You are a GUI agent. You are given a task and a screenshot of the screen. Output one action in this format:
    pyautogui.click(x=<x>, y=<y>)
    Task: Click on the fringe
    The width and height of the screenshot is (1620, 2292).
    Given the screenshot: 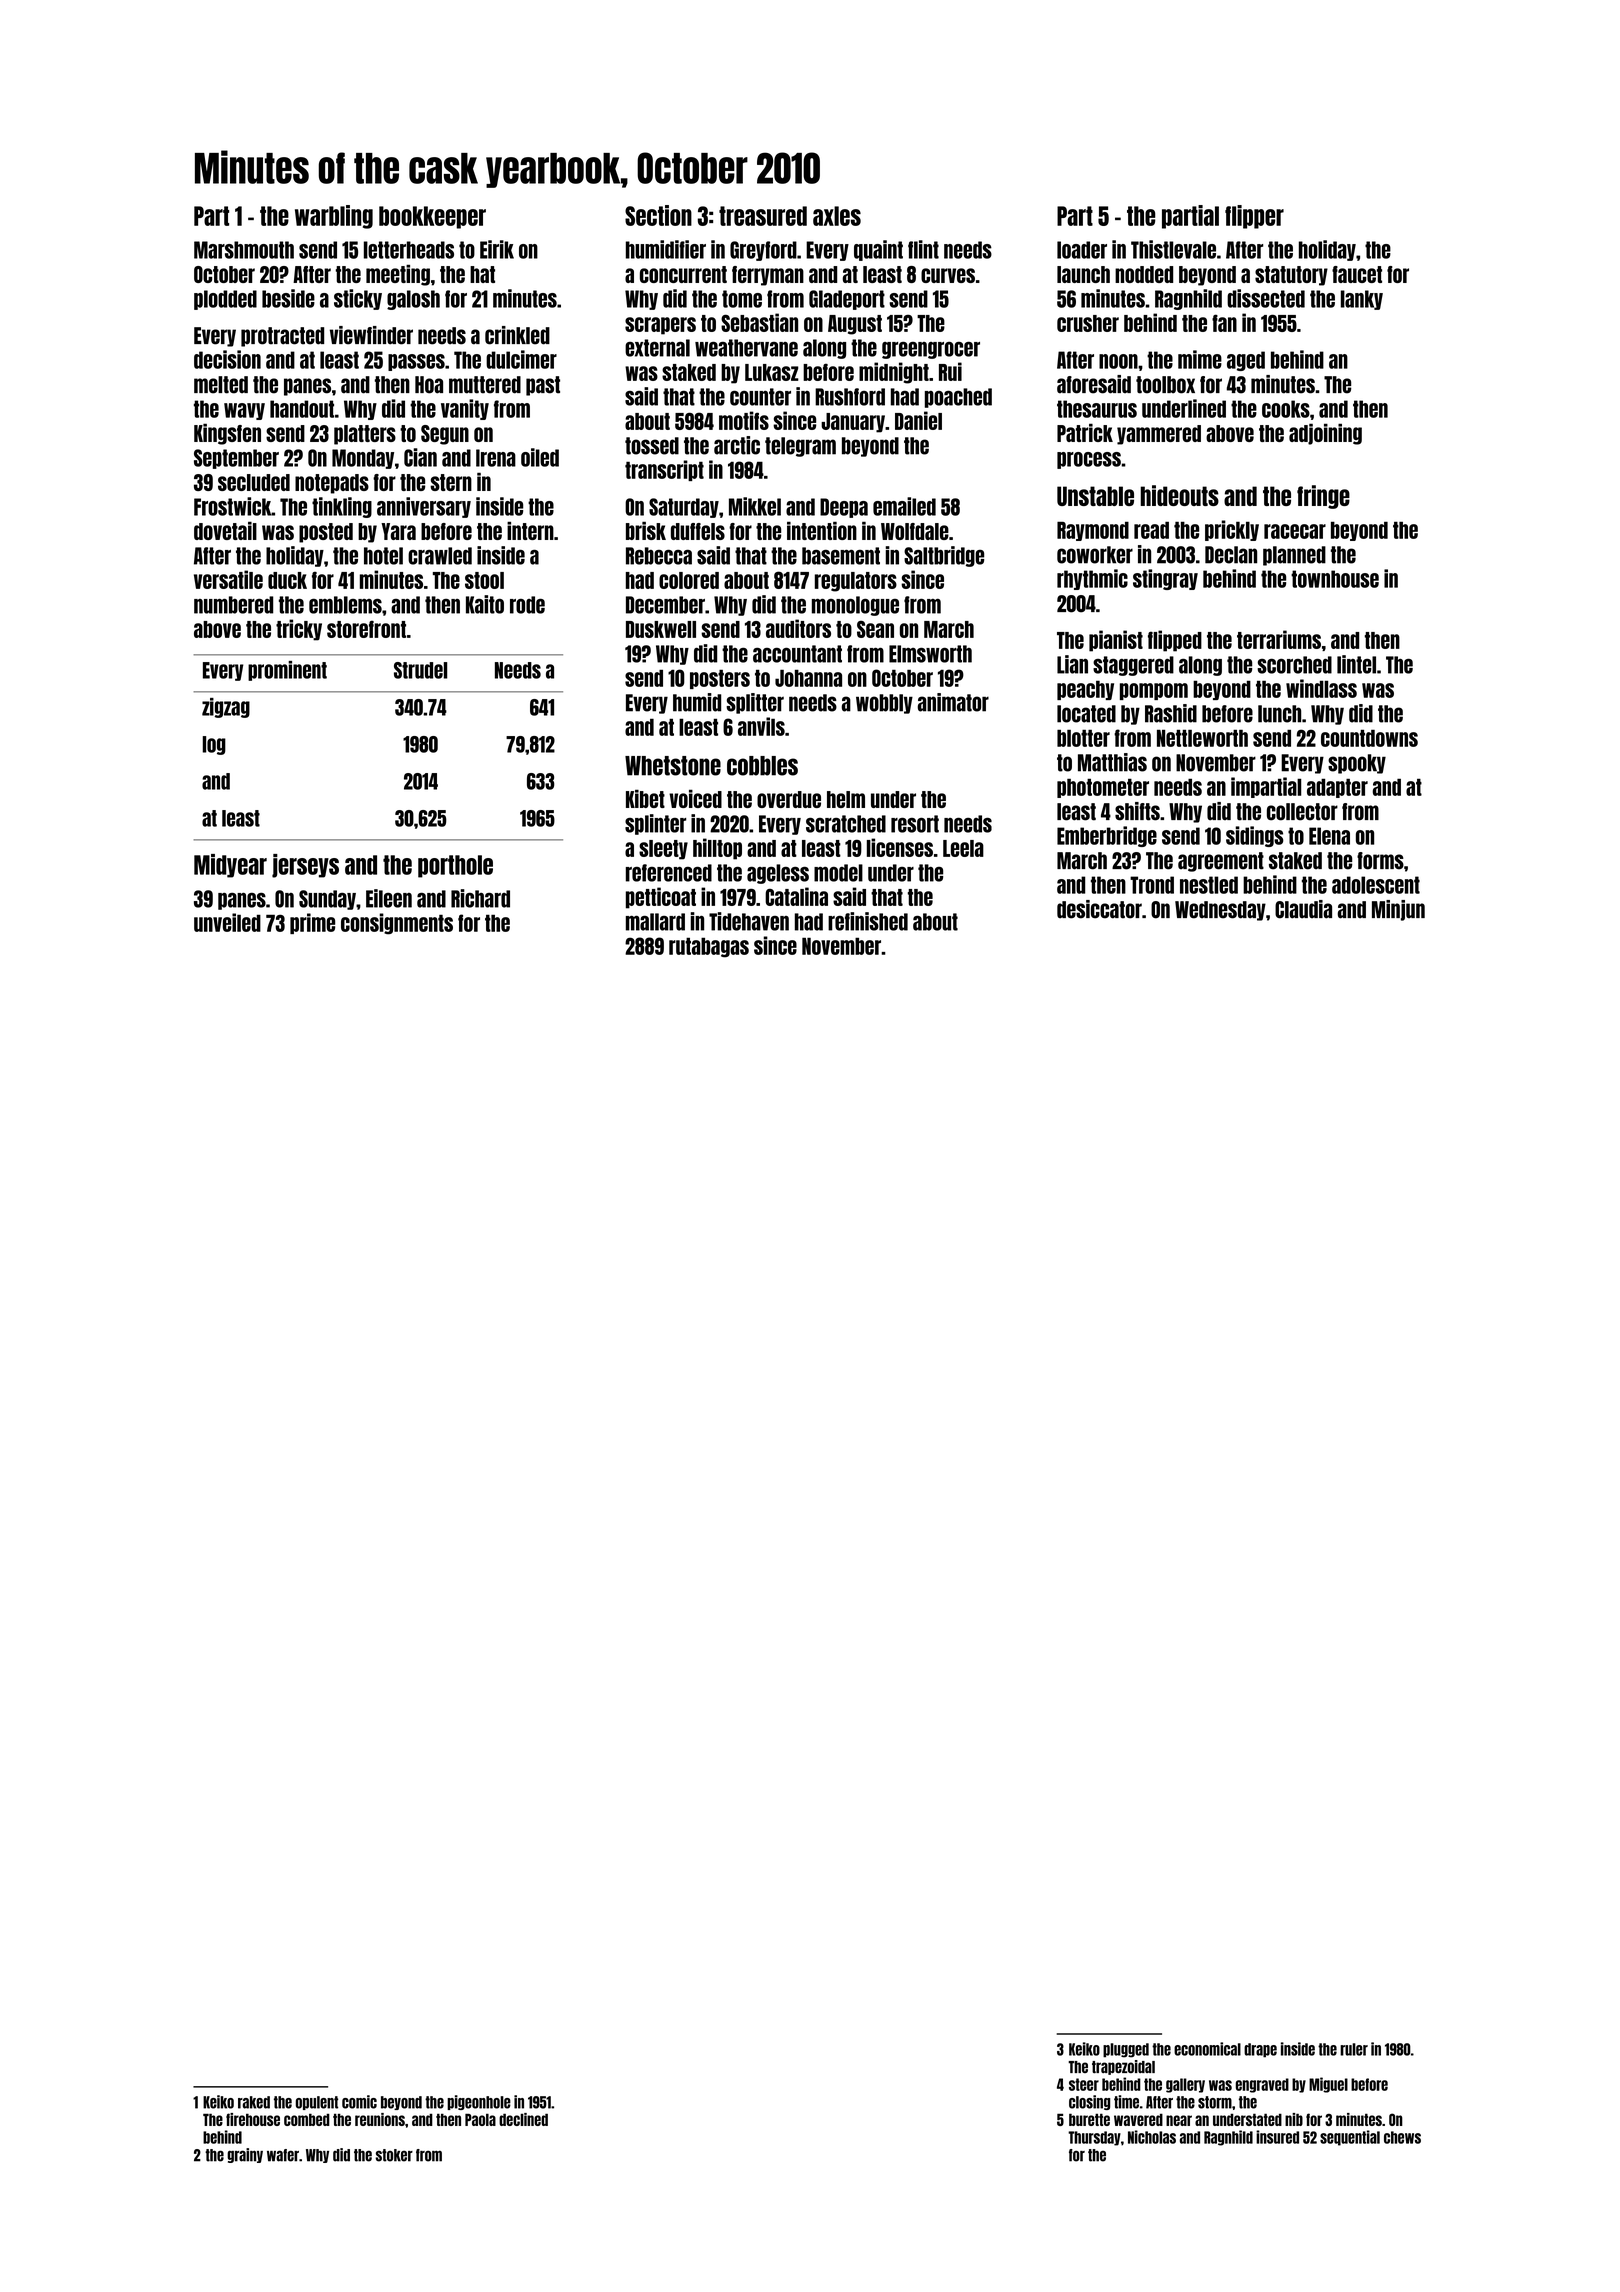 What is the action you would take?
    pyautogui.click(x=1323, y=497)
